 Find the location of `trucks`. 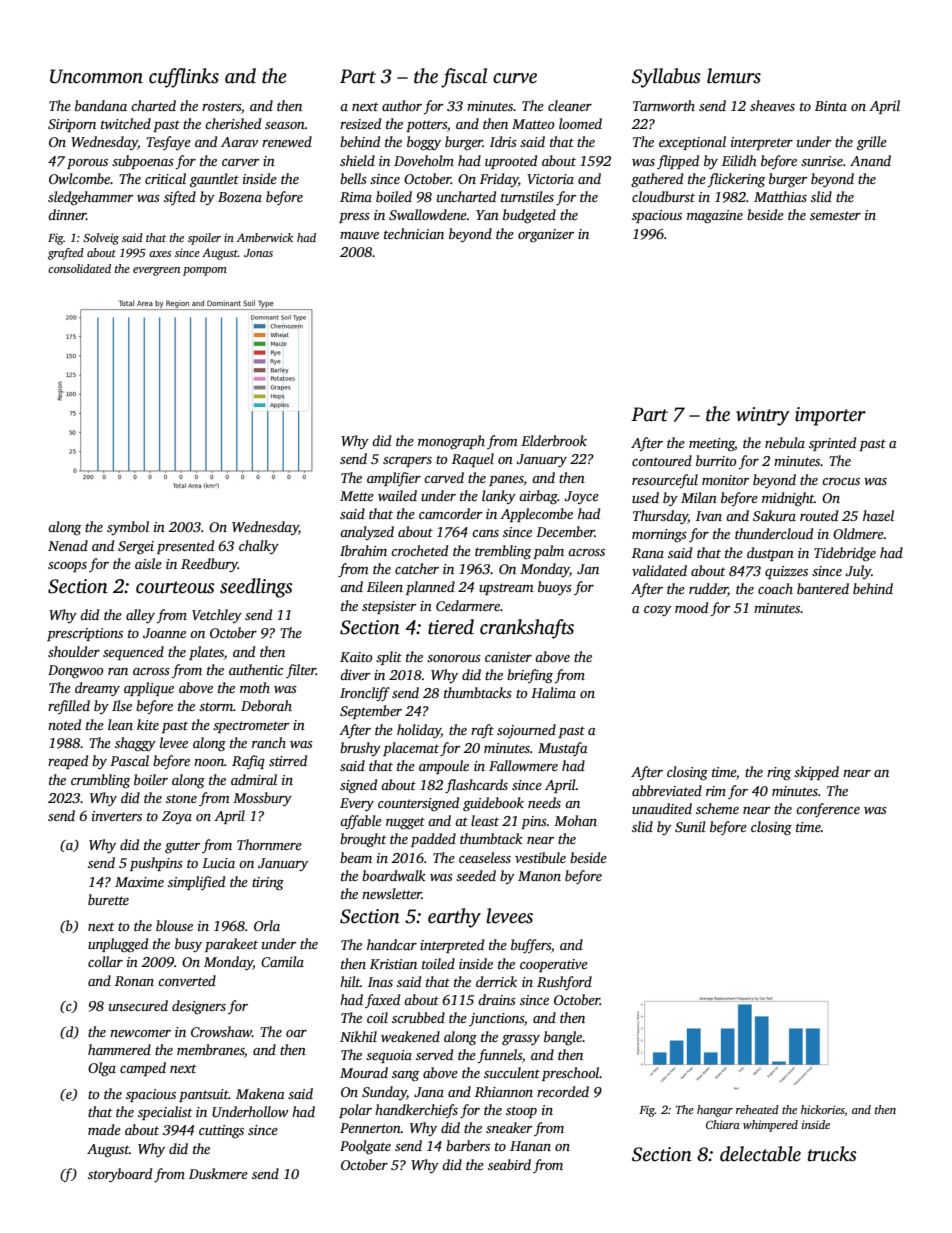

trucks is located at coordinates (832, 1154).
